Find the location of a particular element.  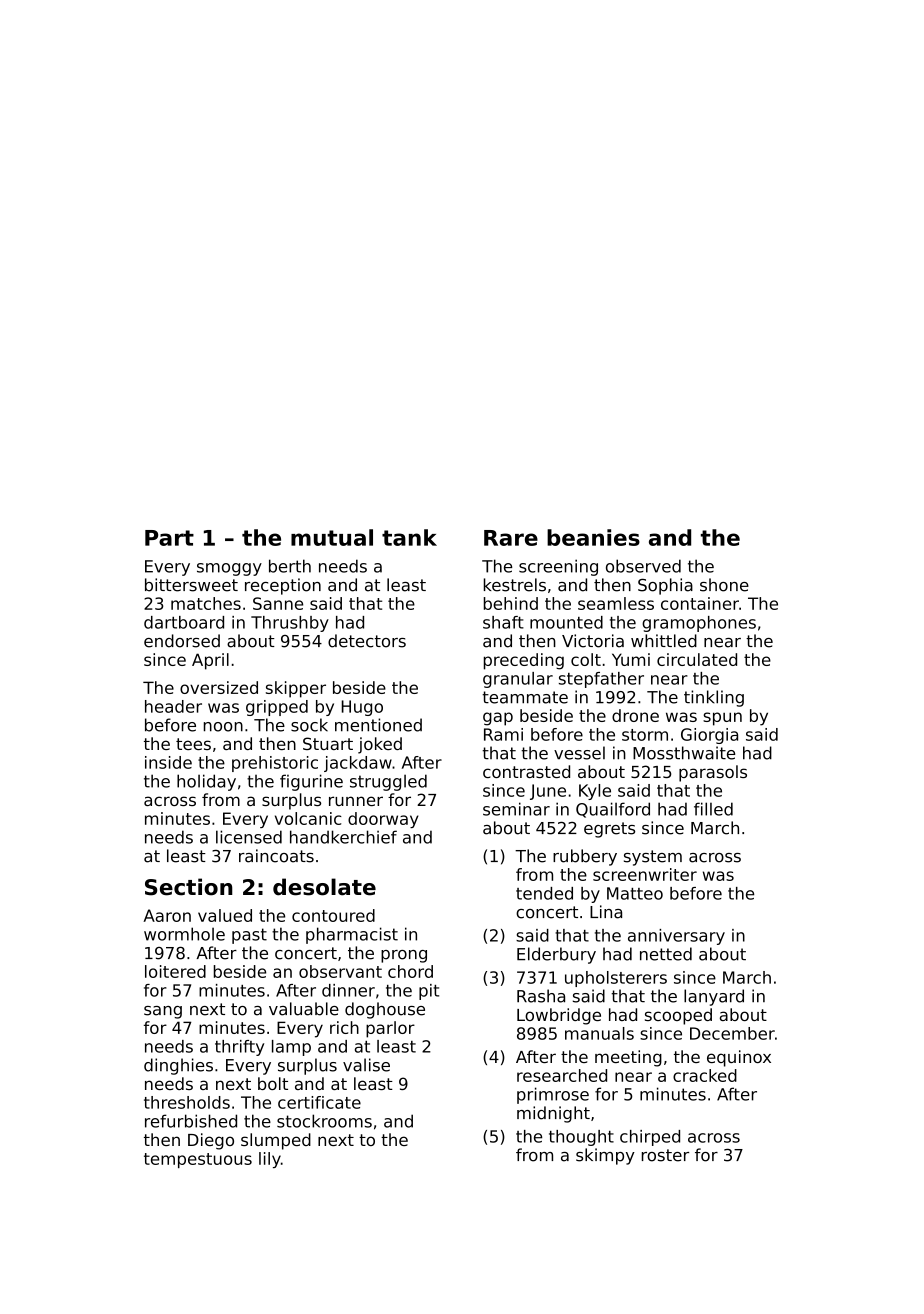

Part is located at coordinates (169, 538).
